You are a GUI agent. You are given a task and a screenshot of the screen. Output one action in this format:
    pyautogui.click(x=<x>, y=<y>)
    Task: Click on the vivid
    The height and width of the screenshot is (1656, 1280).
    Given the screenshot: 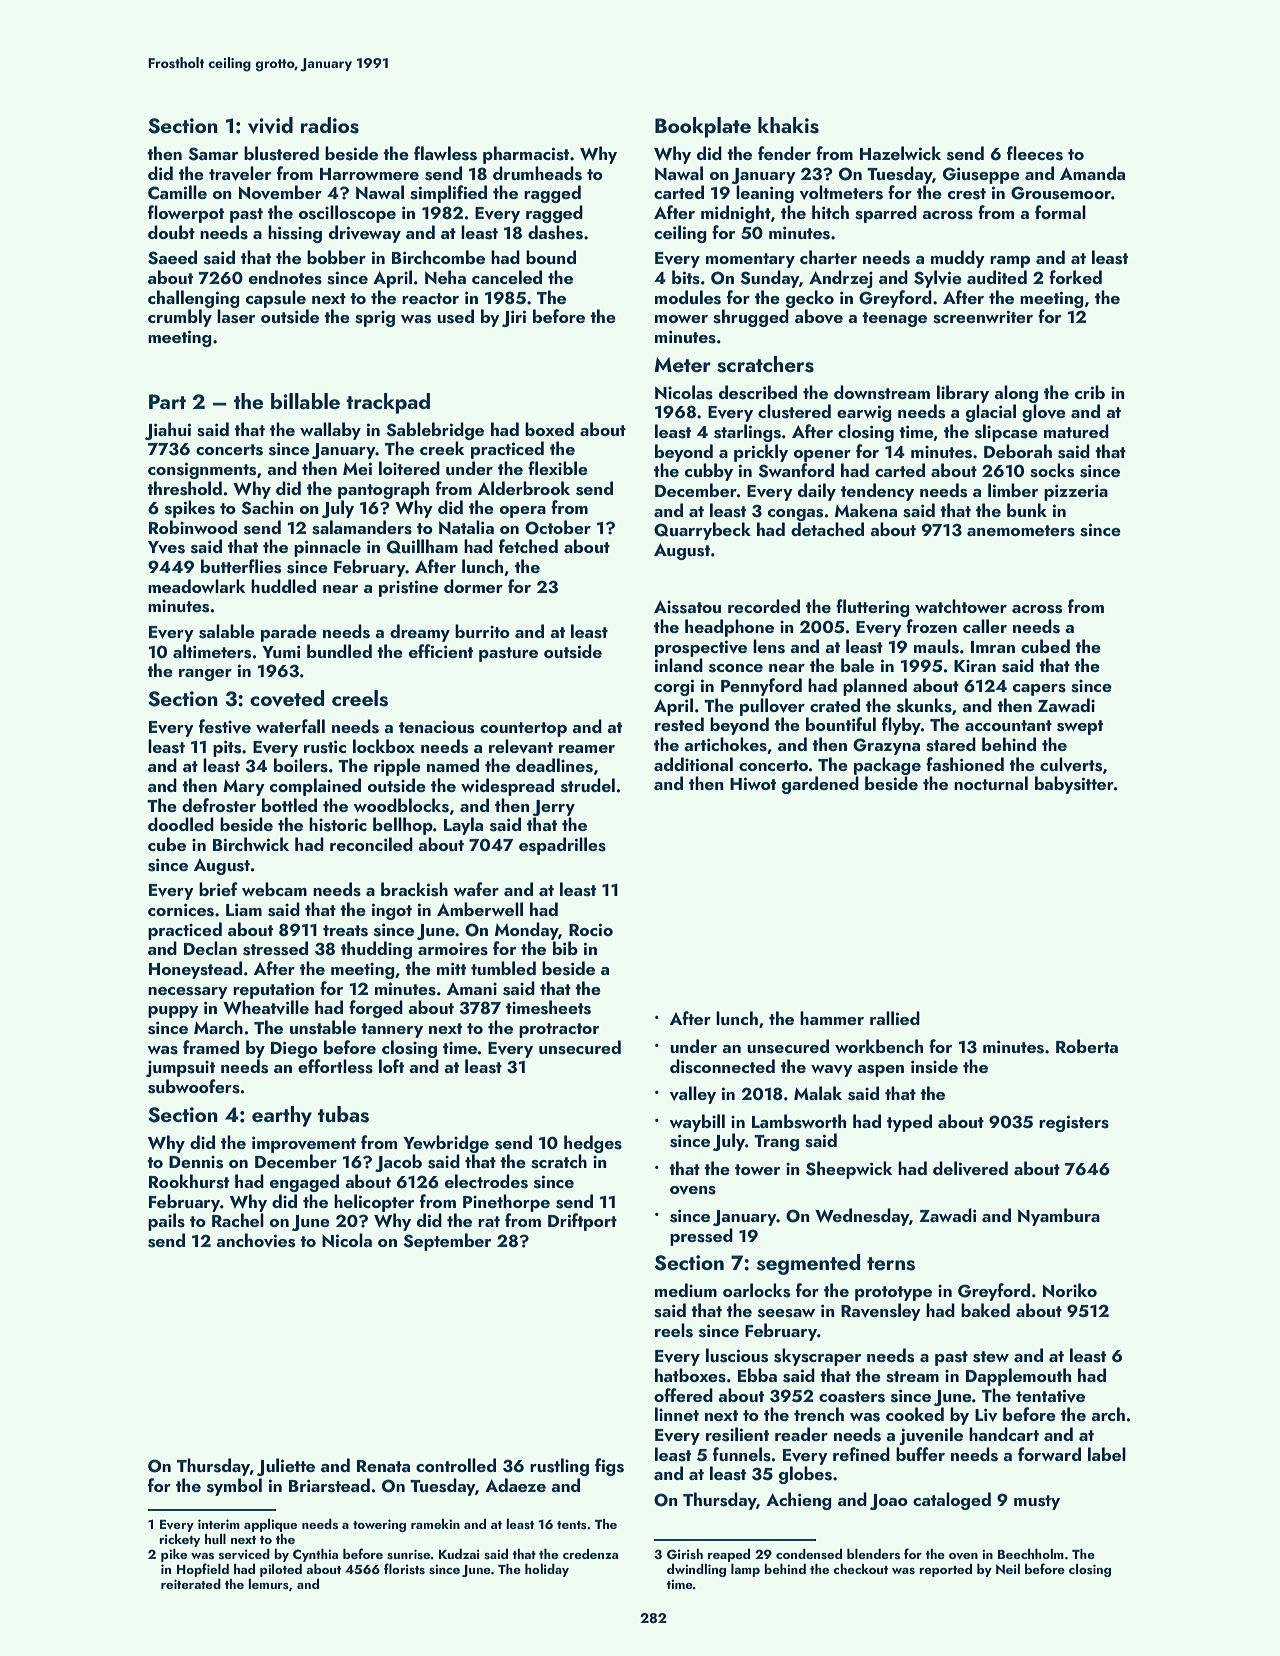 What is the action you would take?
    pyautogui.click(x=270, y=125)
